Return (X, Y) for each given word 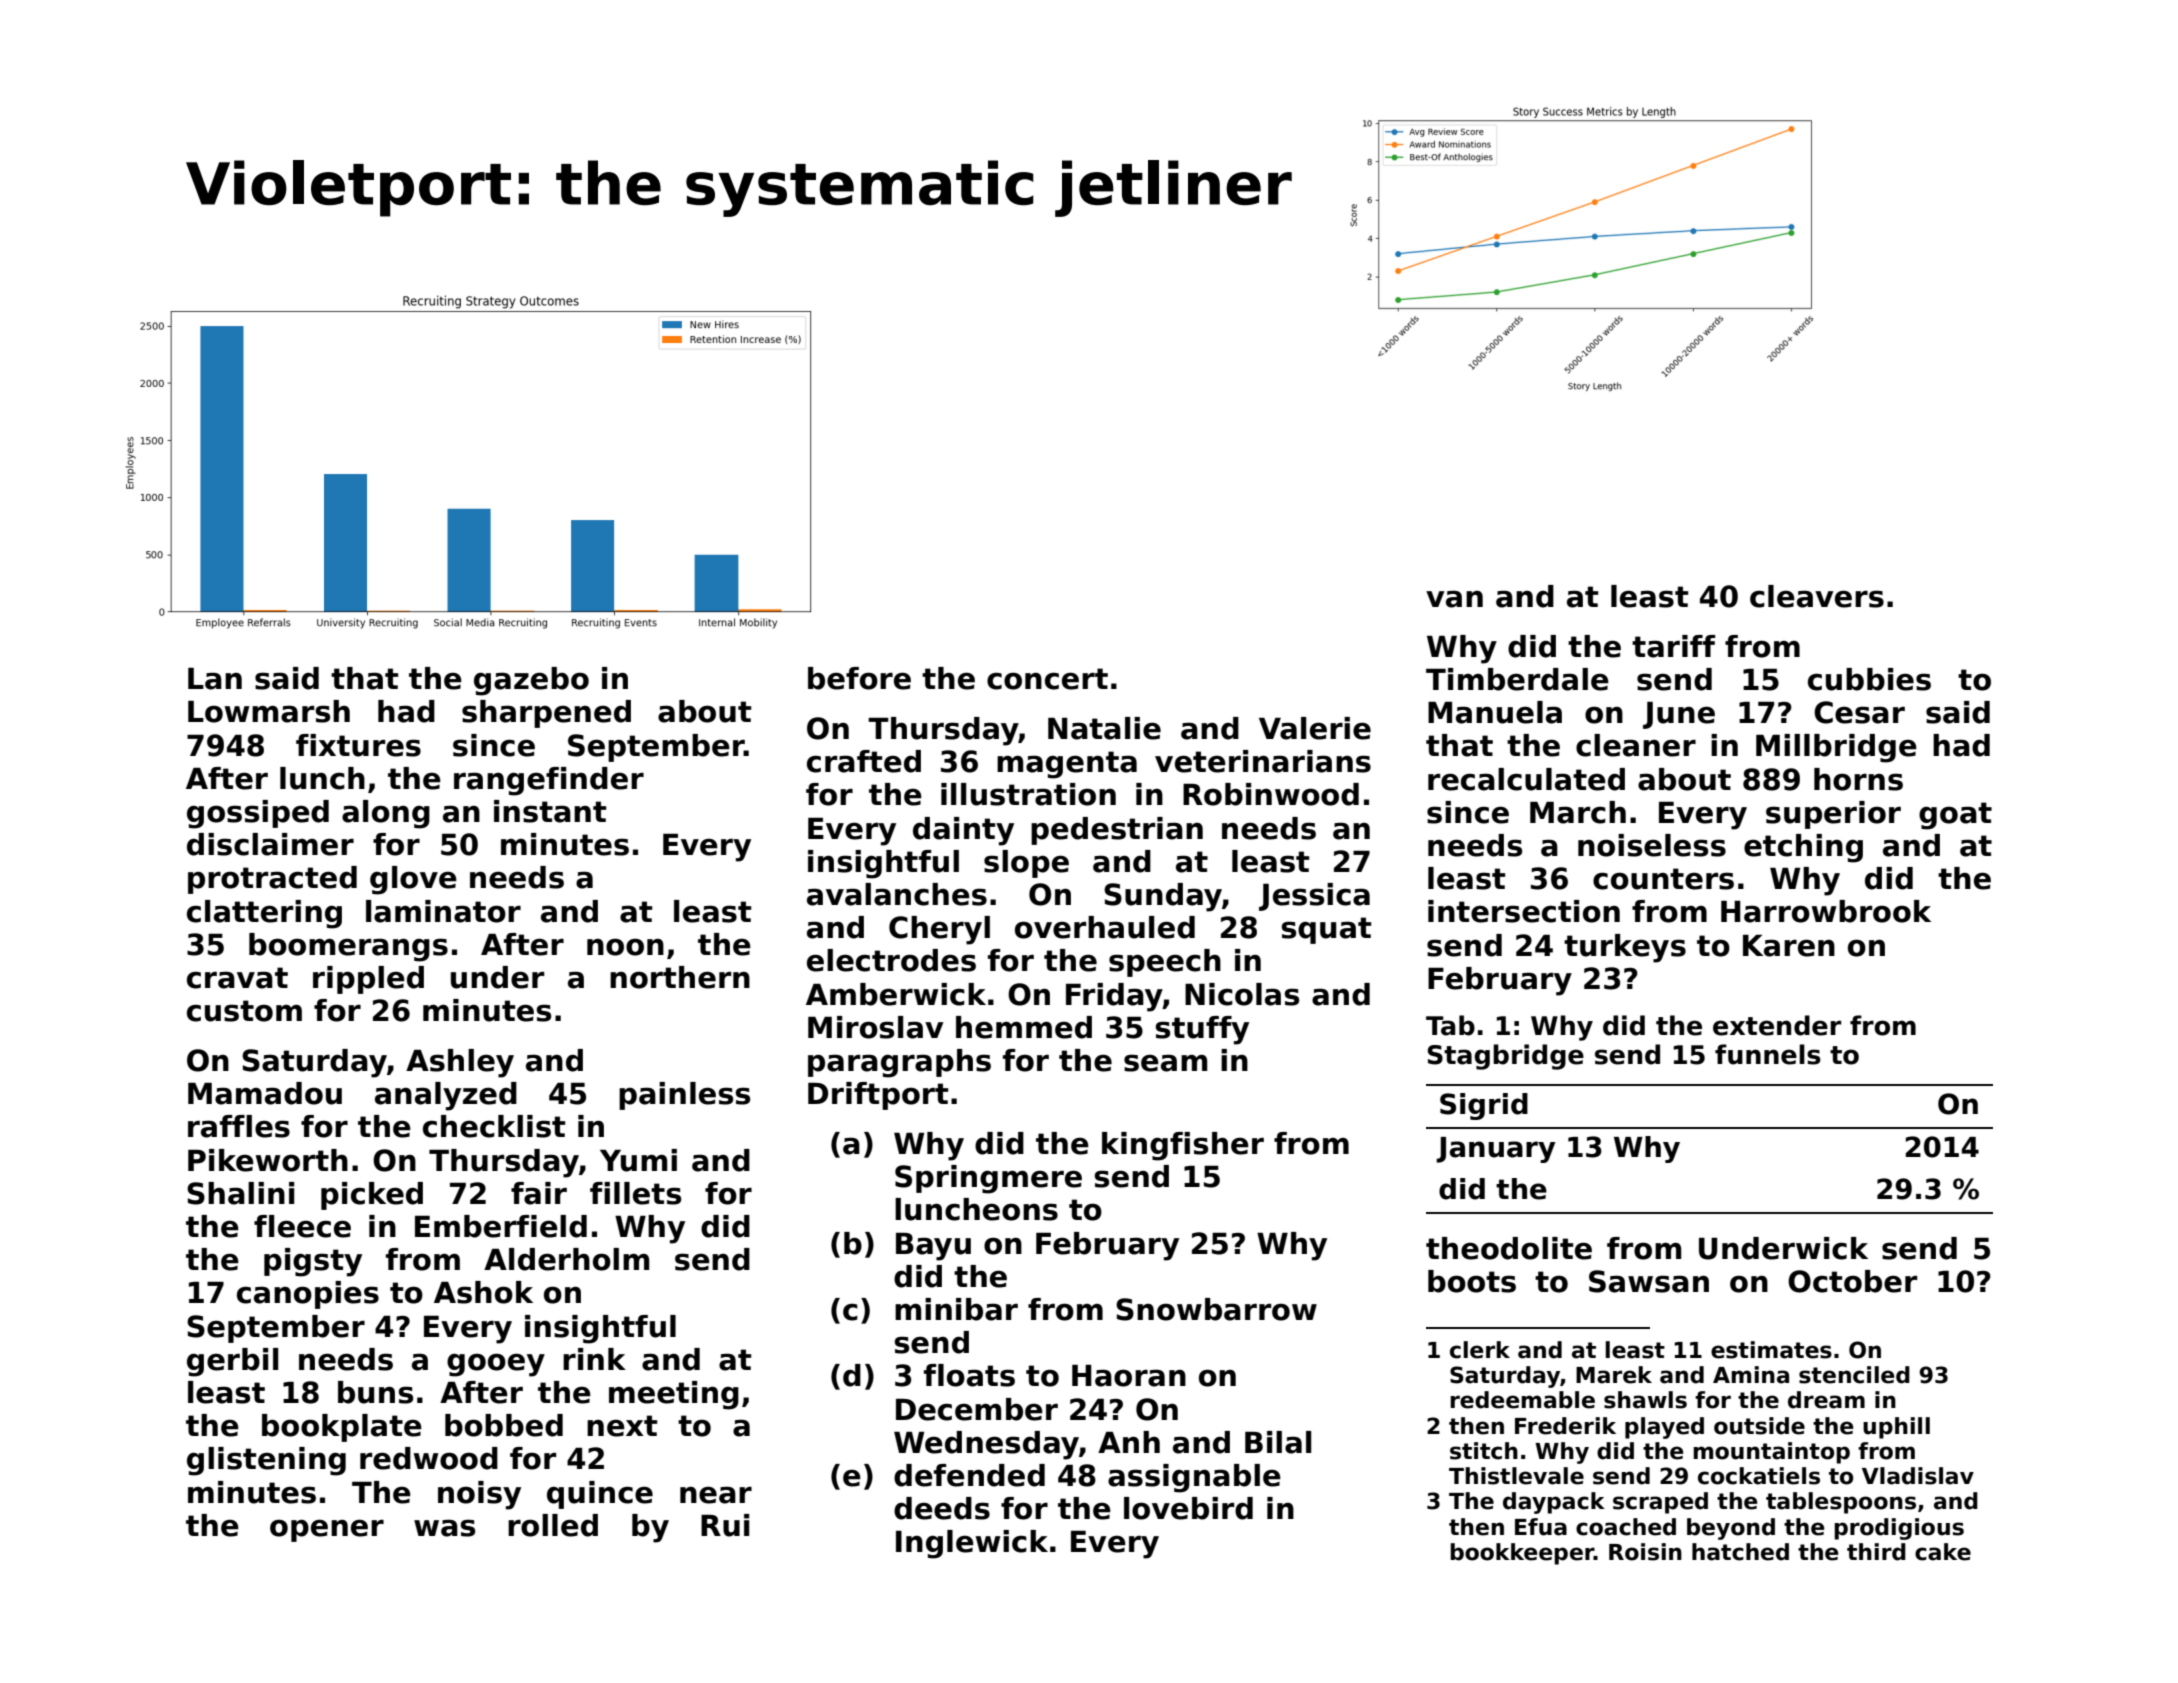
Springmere (988, 1179)
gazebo (531, 681)
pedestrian (1117, 831)
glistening (266, 1461)
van (1454, 599)
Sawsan (1649, 1281)
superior (1833, 815)
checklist (494, 1126)
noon (625, 947)
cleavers (1817, 596)
